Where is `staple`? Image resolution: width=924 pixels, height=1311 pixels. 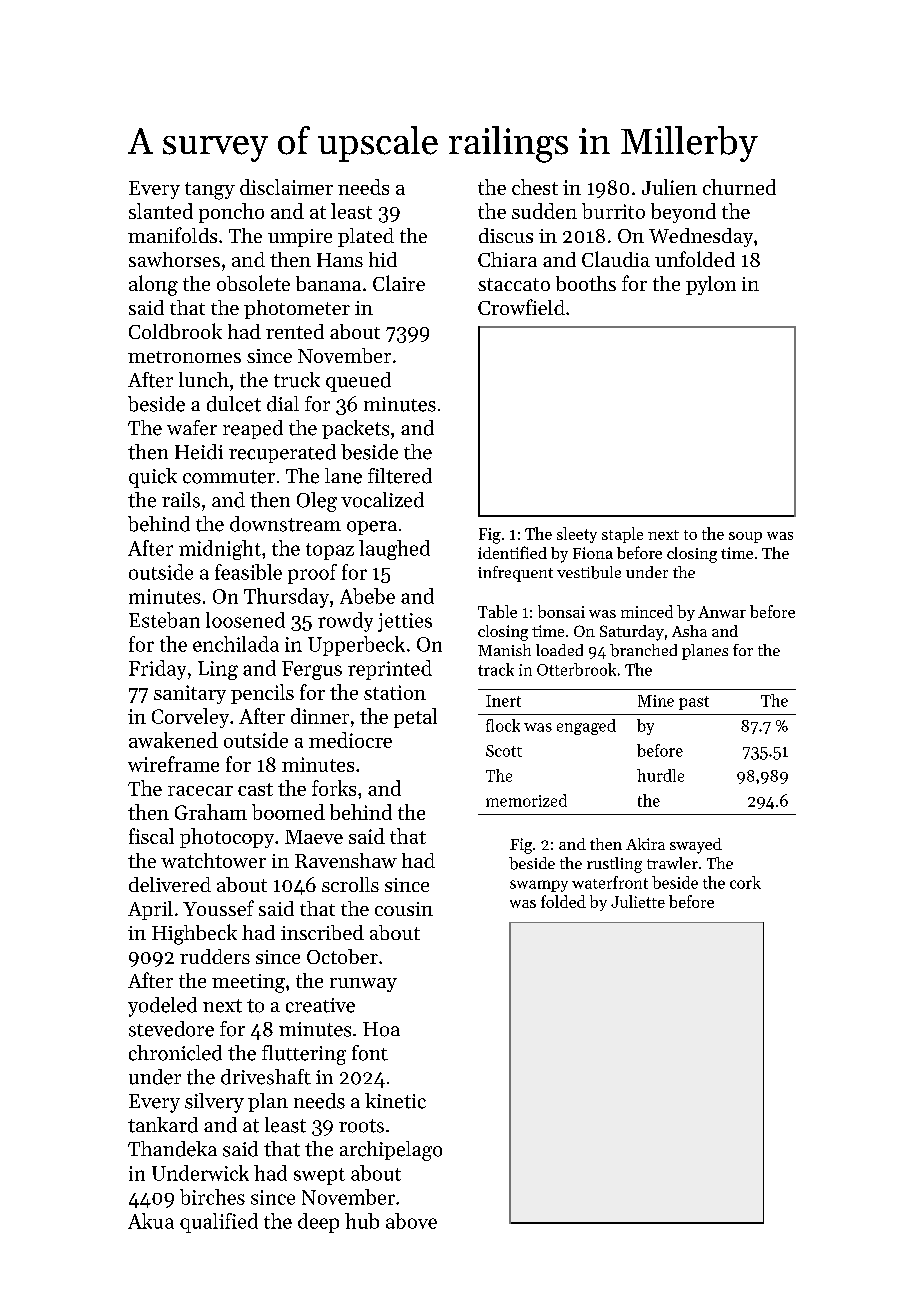 staple is located at coordinates (622, 535).
